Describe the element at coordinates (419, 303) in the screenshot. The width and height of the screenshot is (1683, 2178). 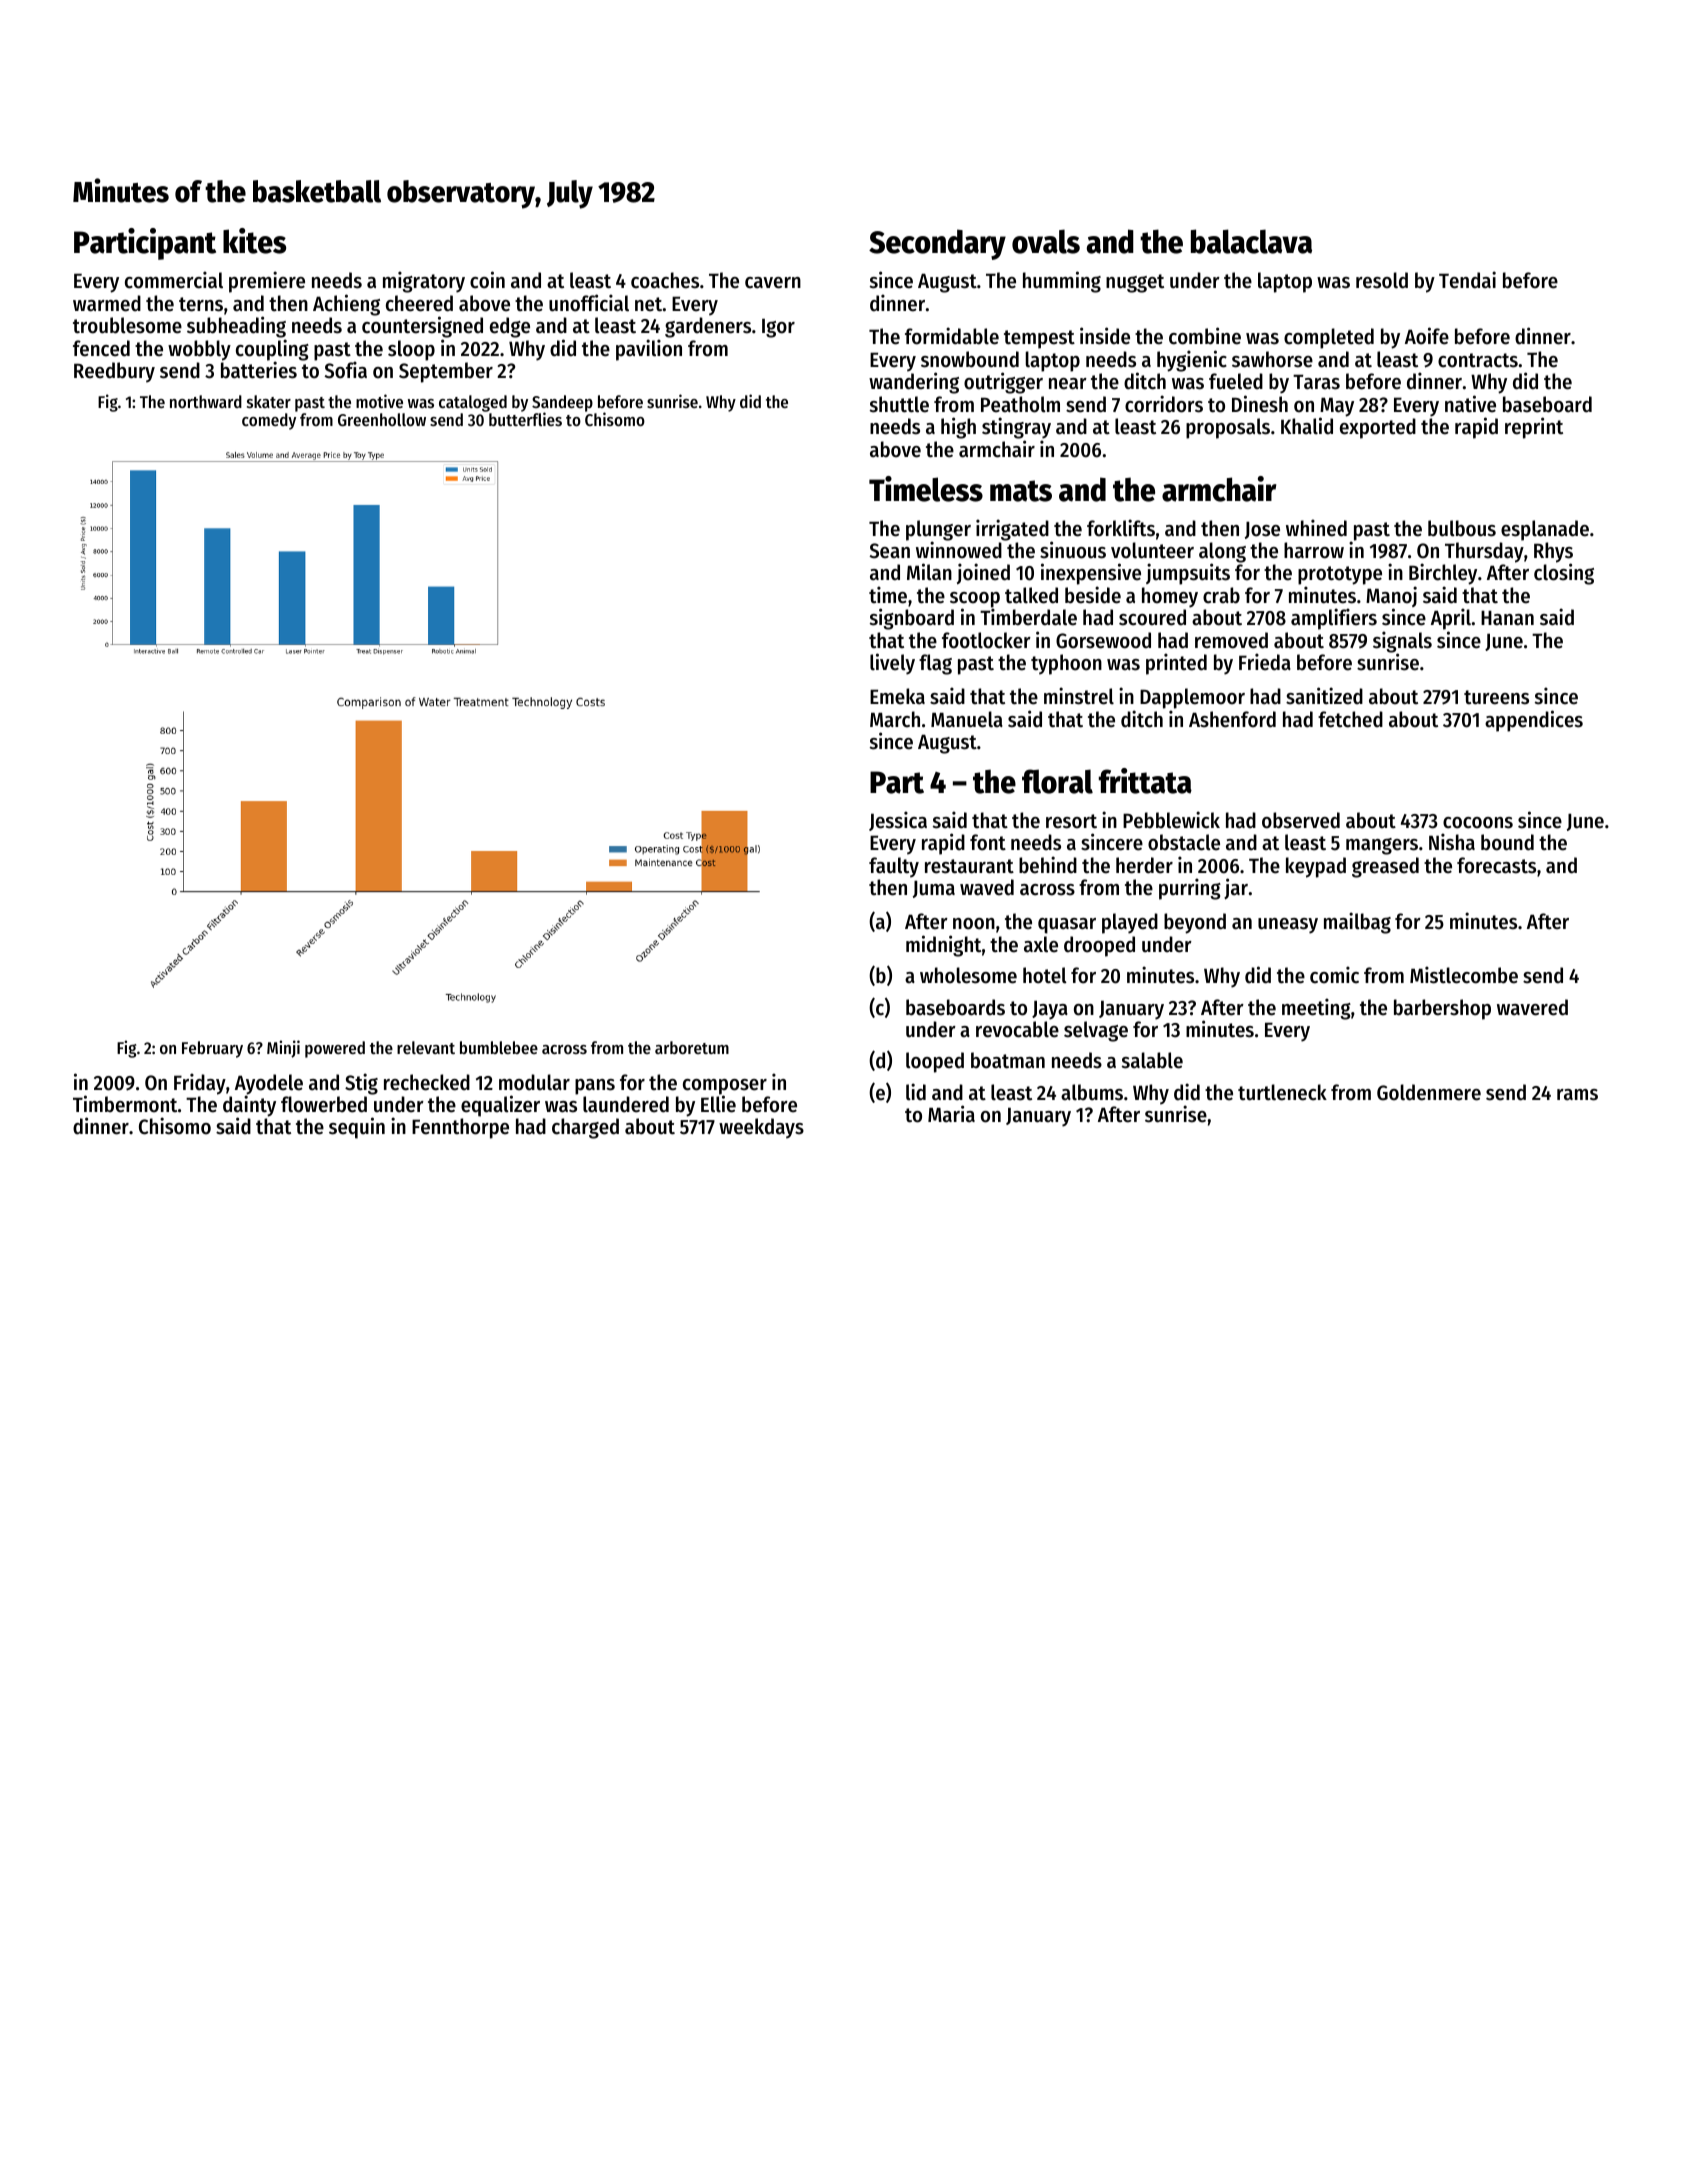
I see `cheered` at that location.
